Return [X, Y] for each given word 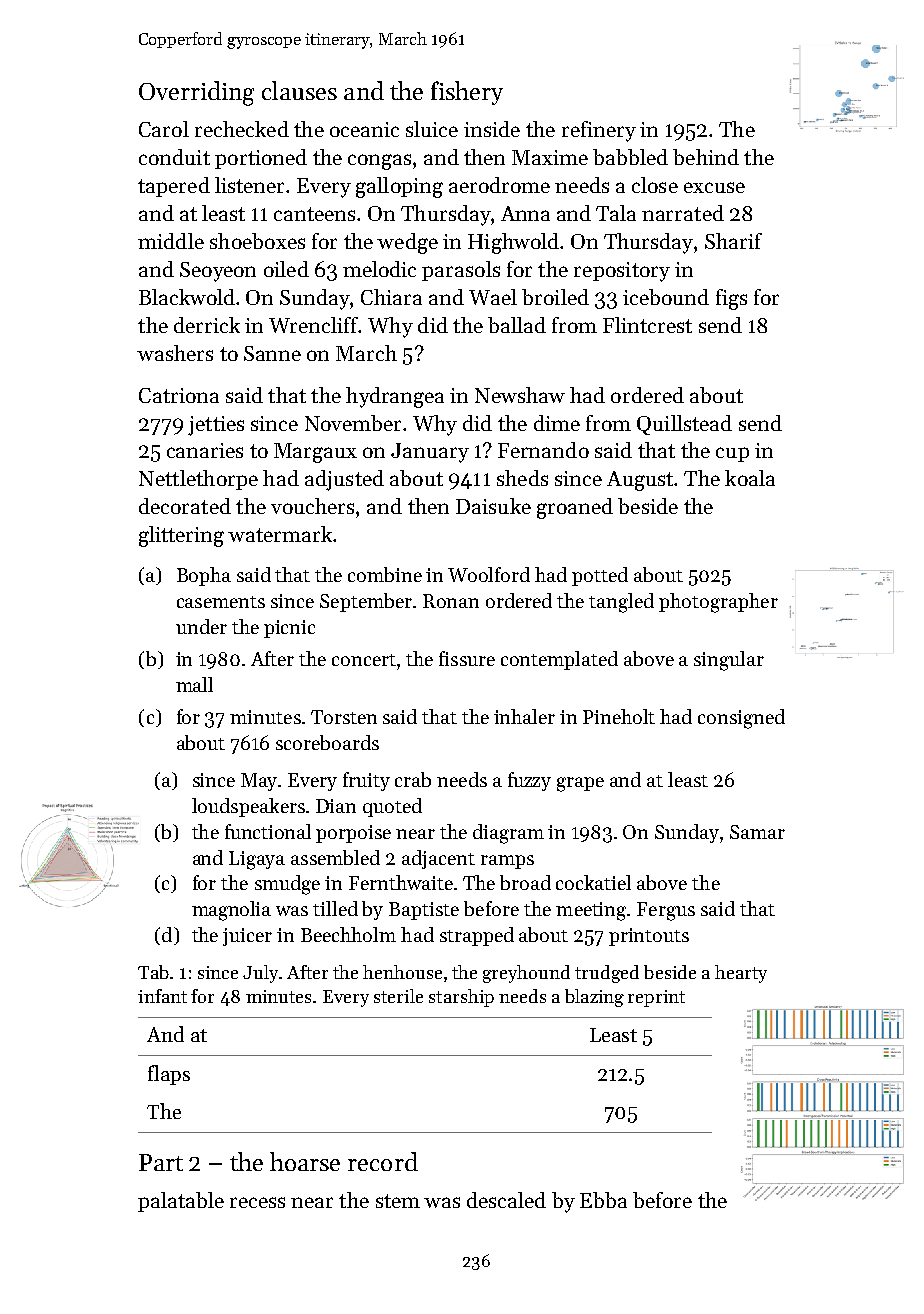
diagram [508, 834]
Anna [525, 213]
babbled [630, 157]
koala [750, 478]
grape [580, 784]
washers [175, 353]
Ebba [603, 1200]
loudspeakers [248, 807]
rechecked [242, 129]
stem [398, 1201]
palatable [181, 1202]
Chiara [391, 297]
